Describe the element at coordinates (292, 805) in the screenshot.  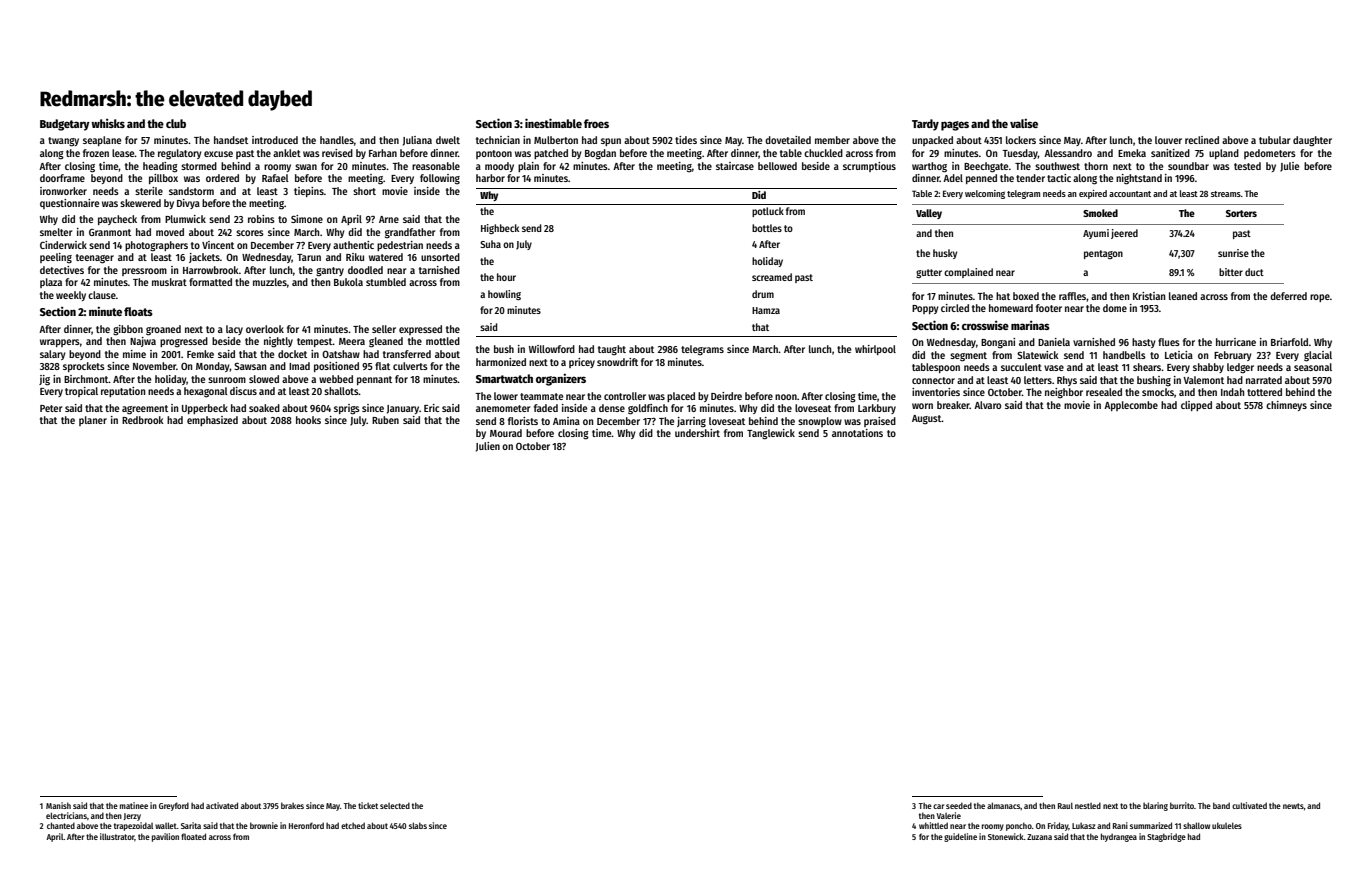
I see `brakes` at that location.
